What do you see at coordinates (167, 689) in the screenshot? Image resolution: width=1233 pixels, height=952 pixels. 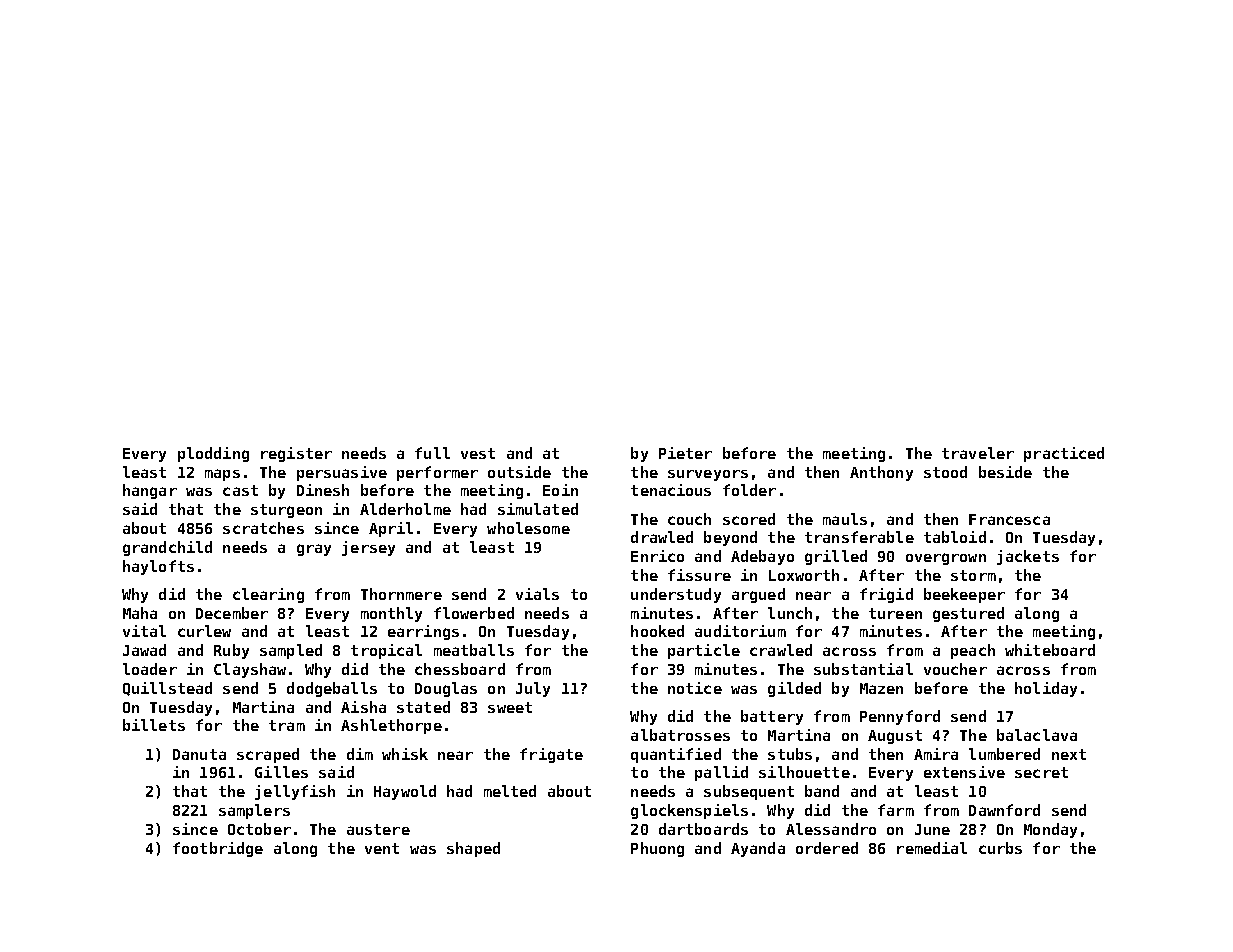 I see `Quillstead` at bounding box center [167, 689].
